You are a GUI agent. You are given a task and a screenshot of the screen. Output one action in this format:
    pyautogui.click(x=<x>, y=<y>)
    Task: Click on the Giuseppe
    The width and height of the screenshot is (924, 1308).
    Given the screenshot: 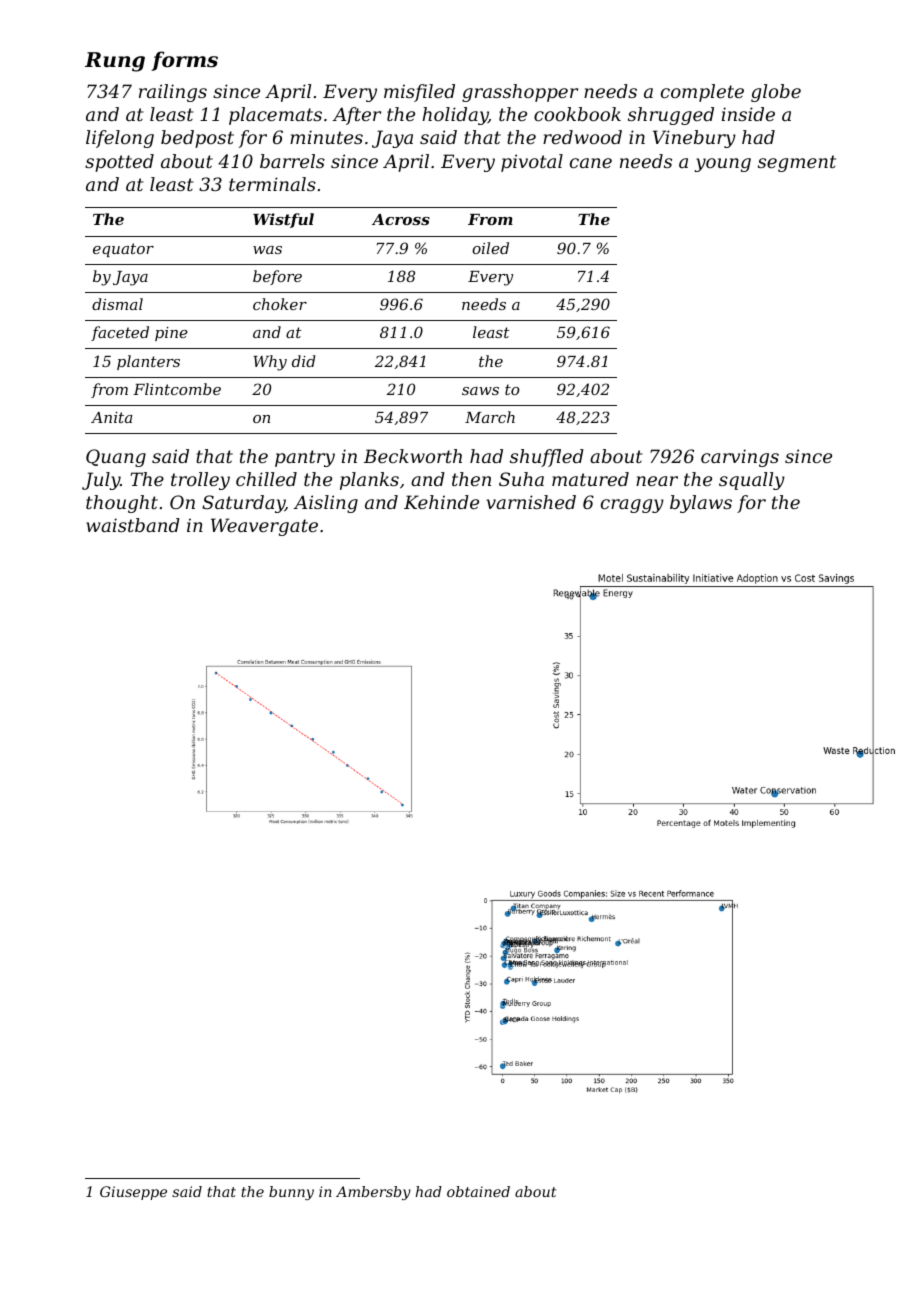 What is the action you would take?
    pyautogui.click(x=133, y=1193)
